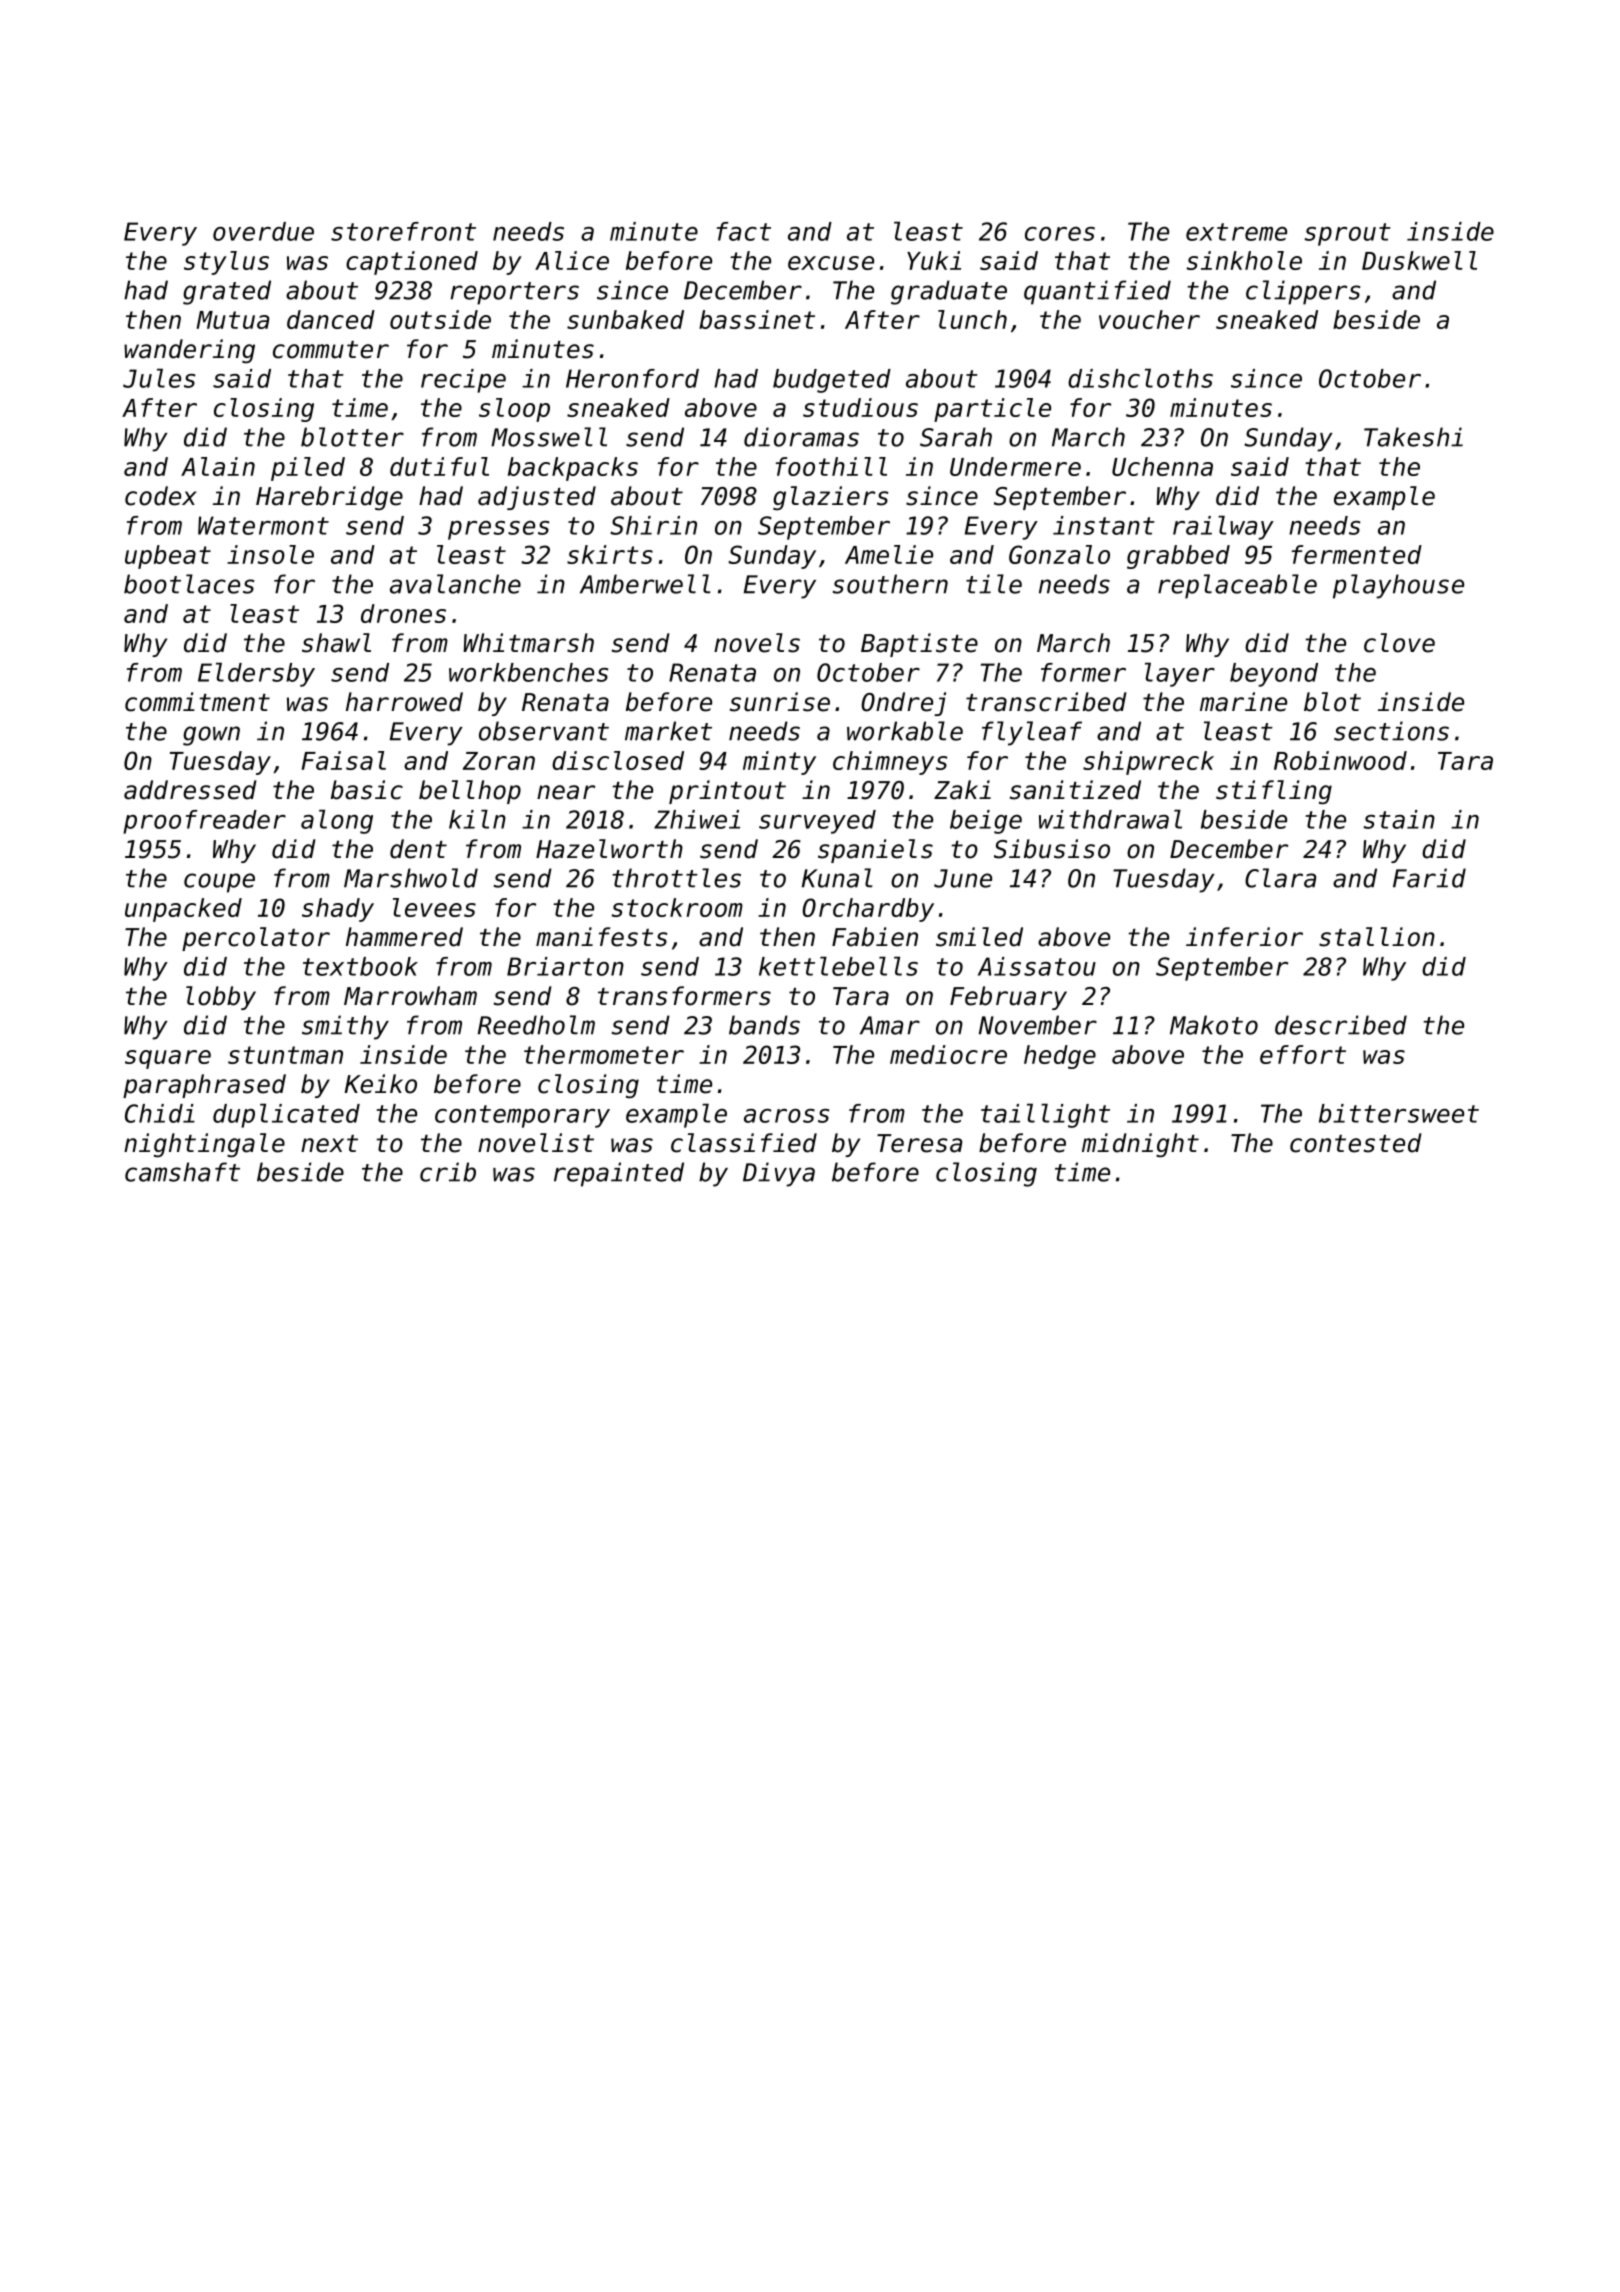  I want to click on camshaft, so click(182, 1172).
